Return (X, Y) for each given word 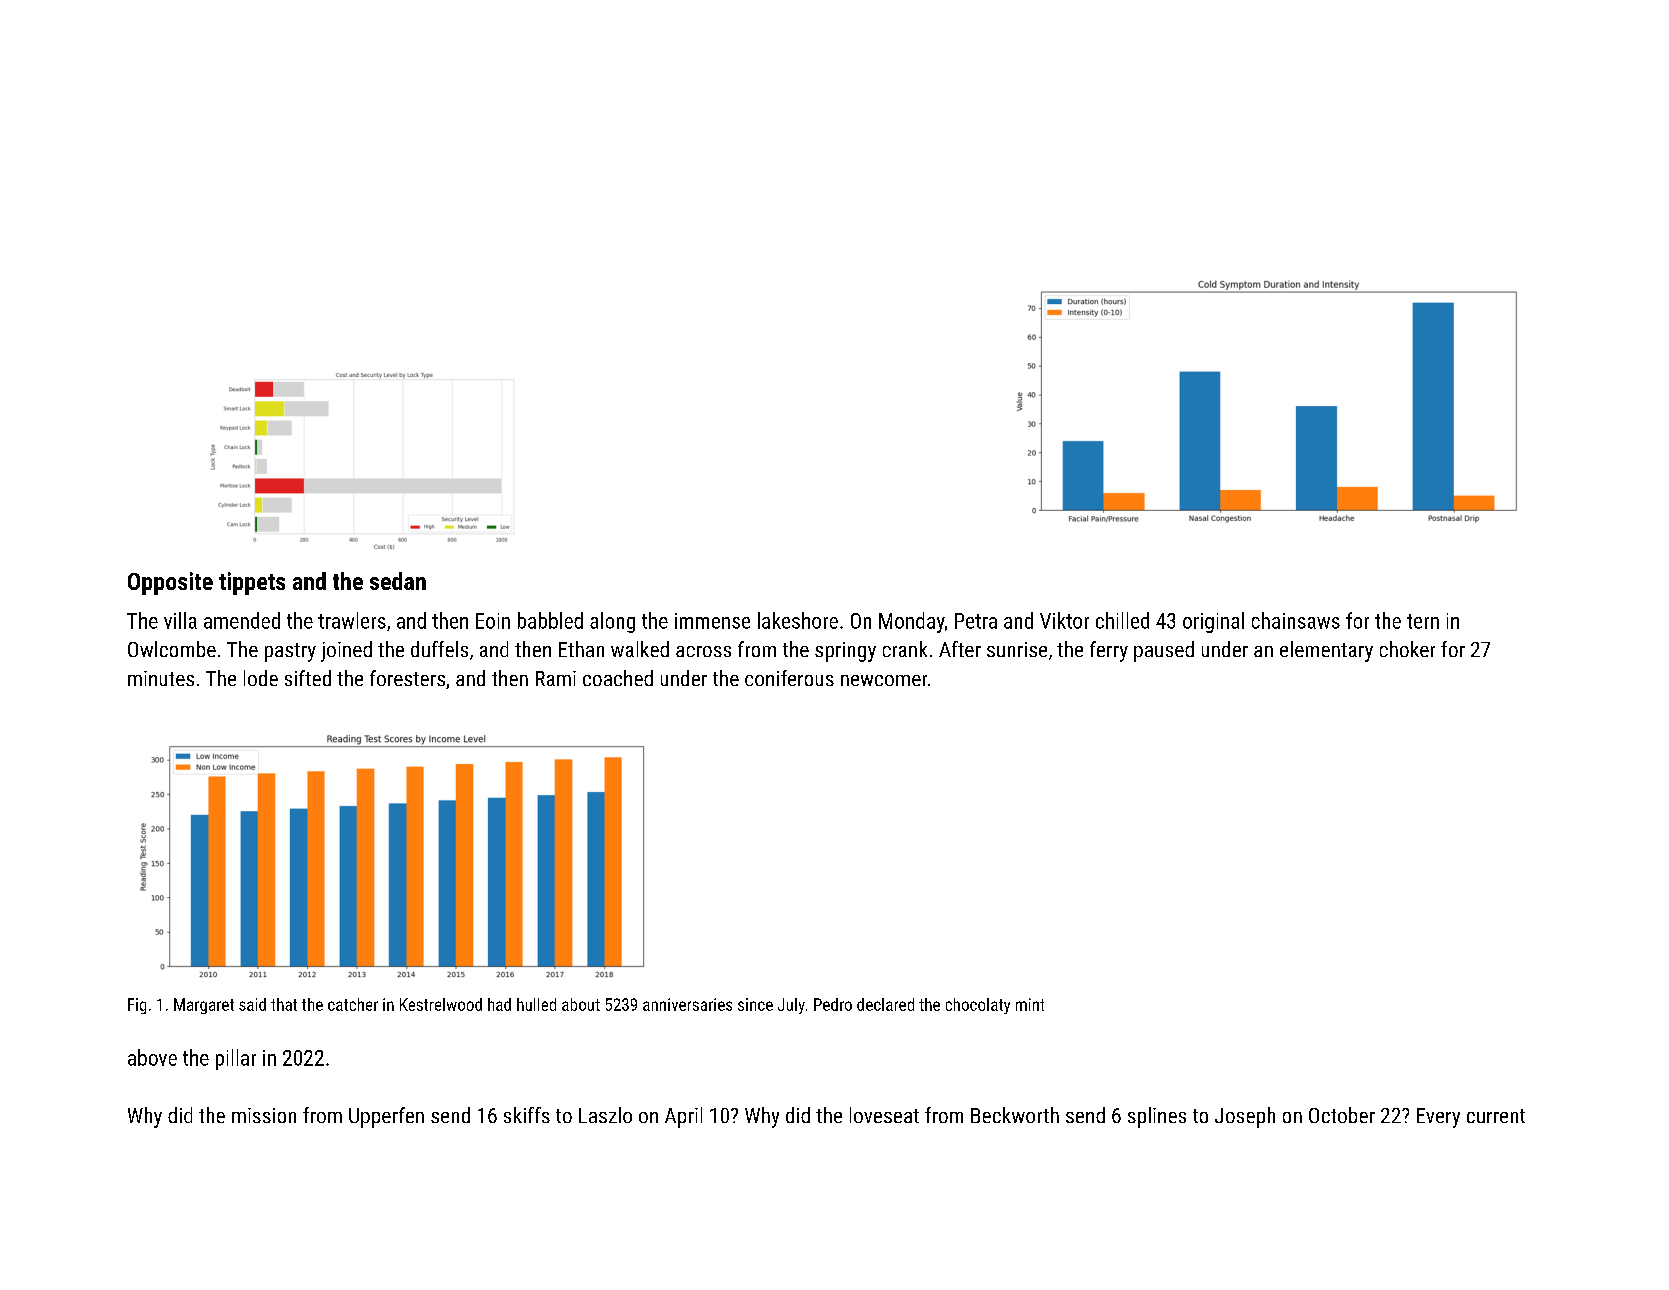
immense (712, 621)
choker (1407, 649)
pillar (236, 1059)
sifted (308, 678)
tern (1423, 621)
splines (1157, 1117)
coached (618, 678)
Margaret (204, 1006)
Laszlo (605, 1115)
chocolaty (978, 1006)
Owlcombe (172, 649)
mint (1030, 1004)
